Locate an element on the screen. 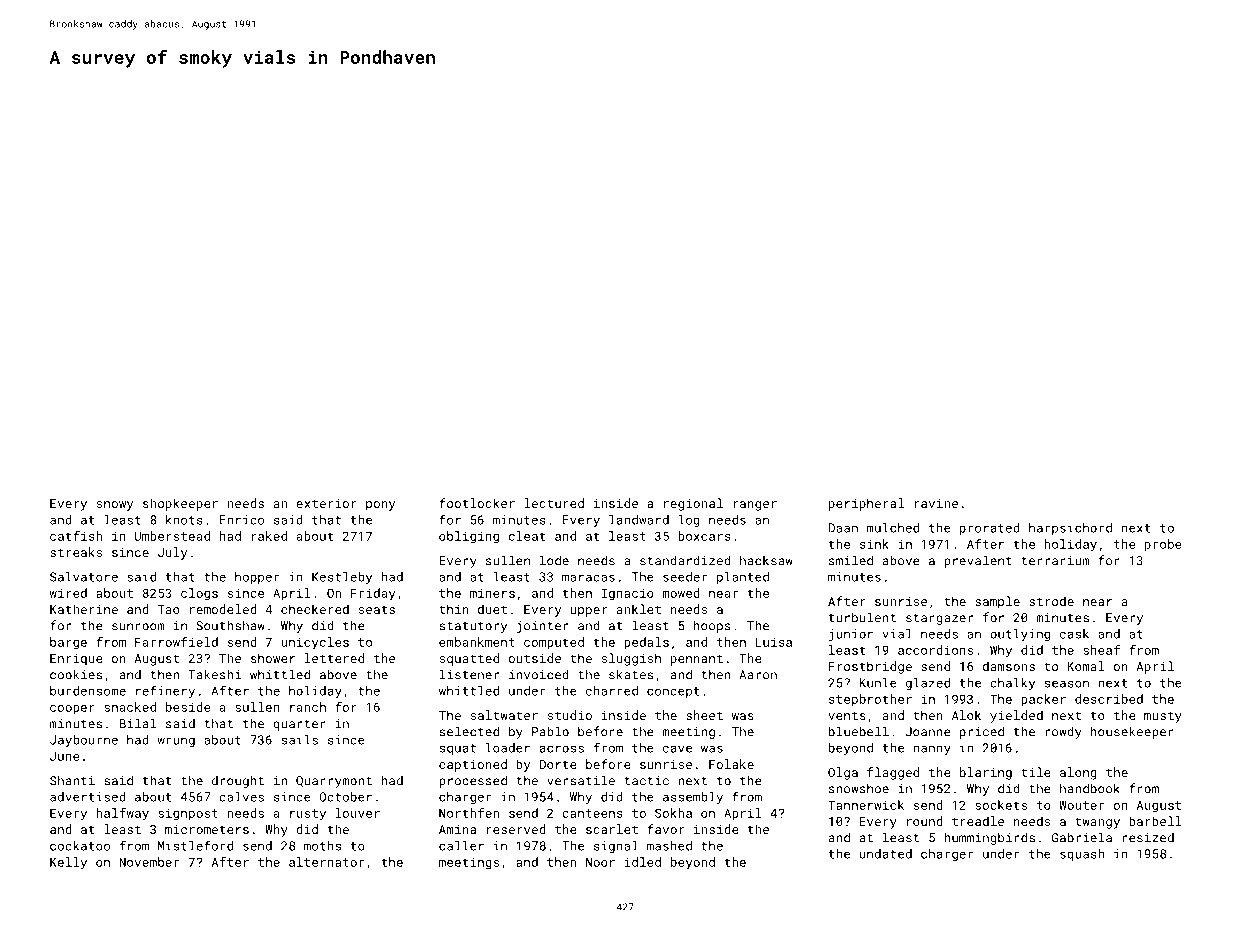  ranger is located at coordinates (755, 506).
